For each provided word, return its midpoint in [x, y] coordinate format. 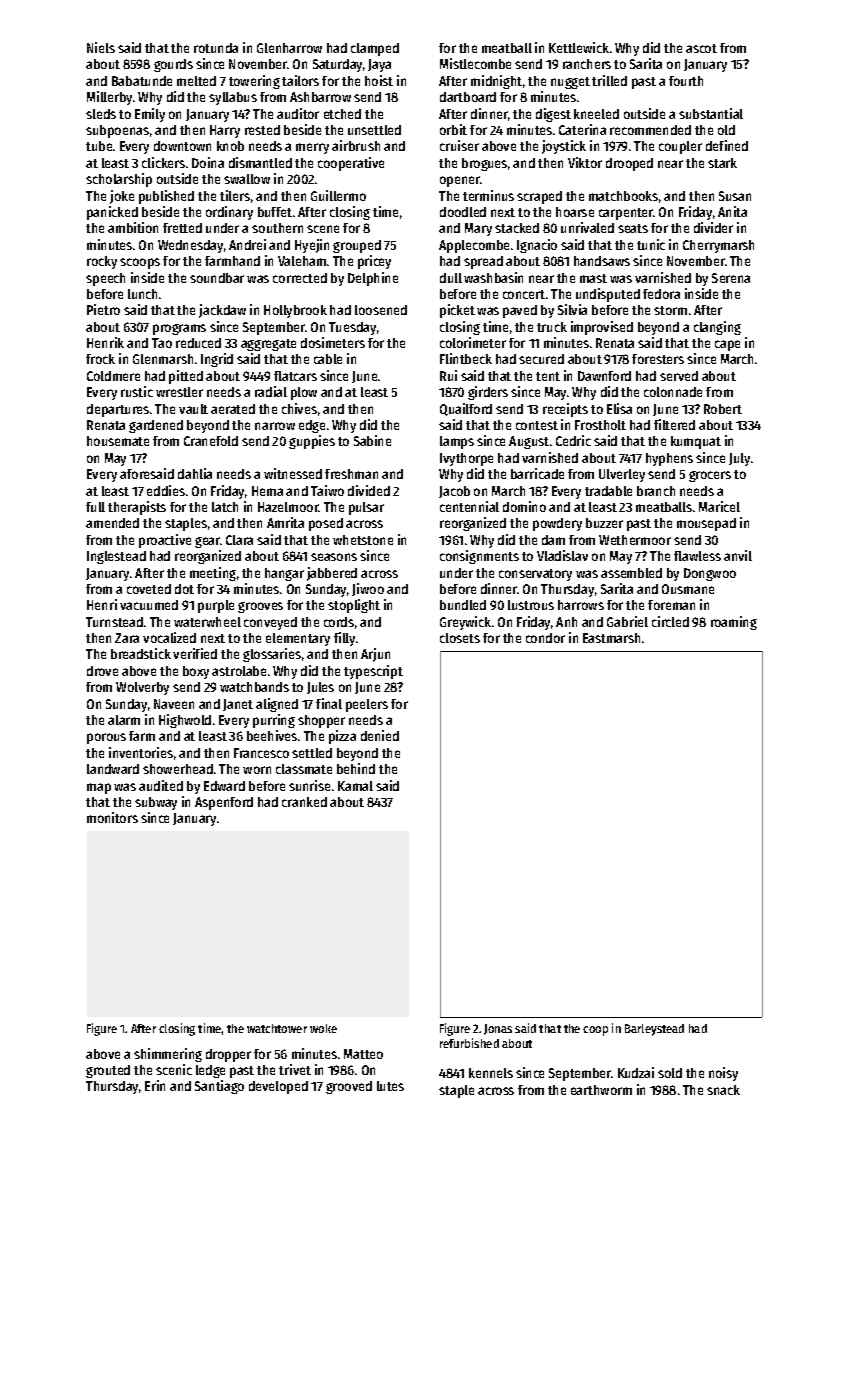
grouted [108, 1071]
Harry [225, 131]
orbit [453, 129]
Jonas [498, 1029]
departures [118, 410]
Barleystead [654, 1030]
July [739, 459]
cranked [304, 802]
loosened [381, 310]
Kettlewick [579, 47]
